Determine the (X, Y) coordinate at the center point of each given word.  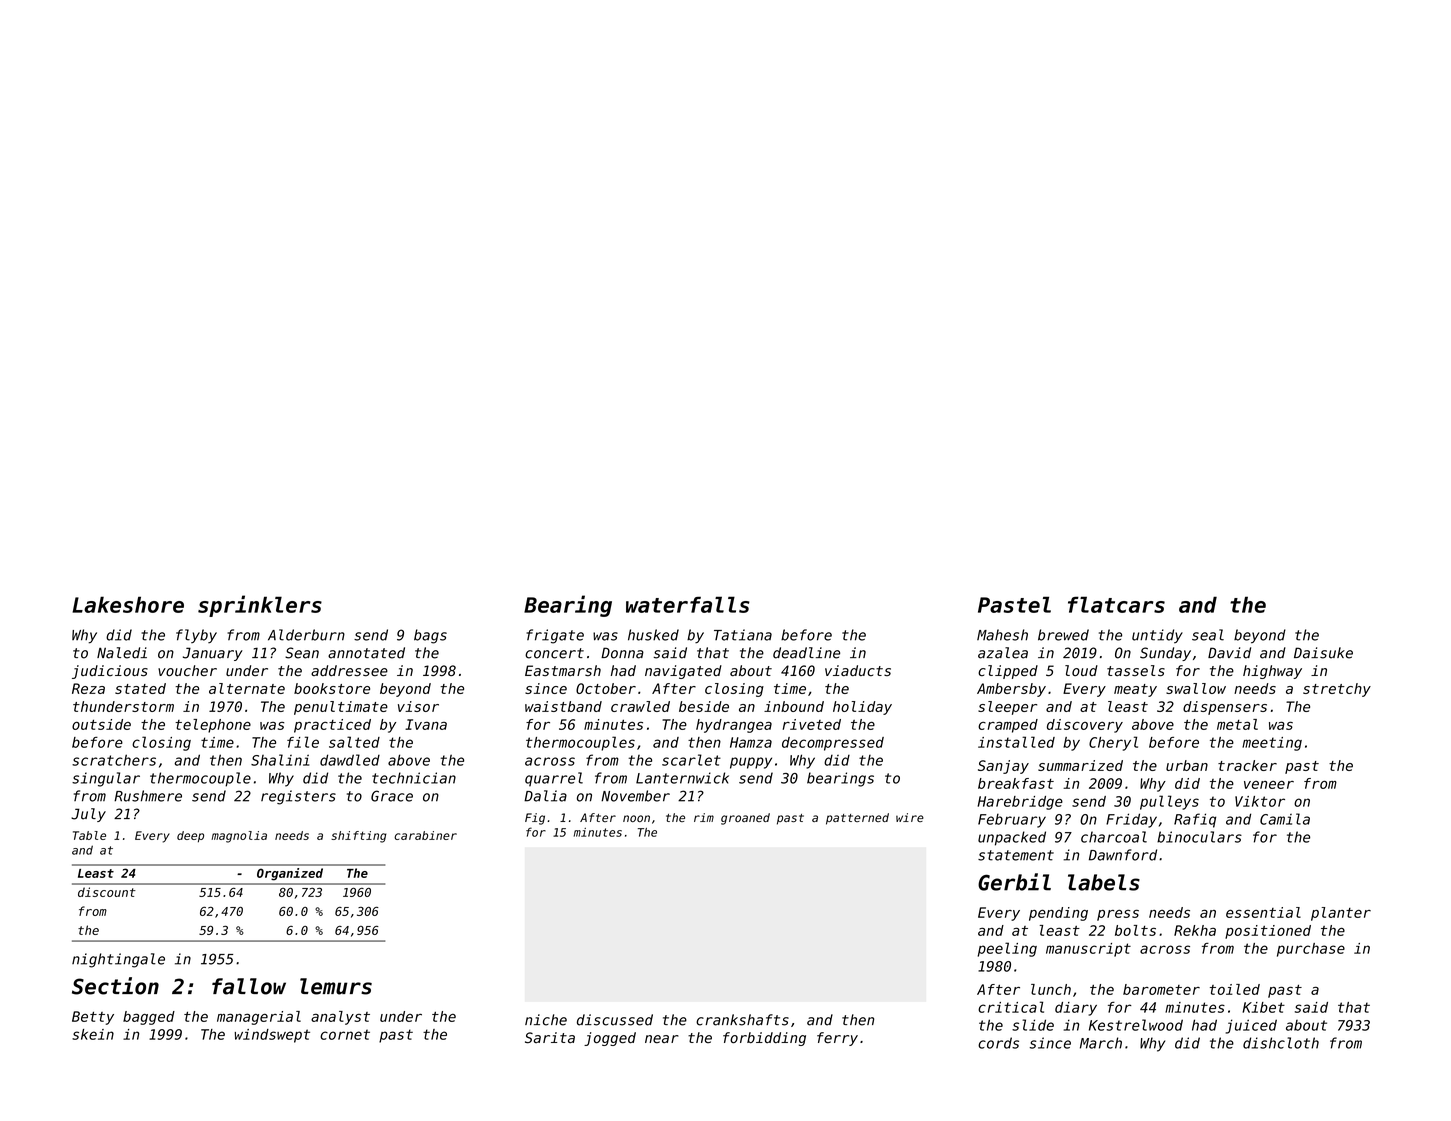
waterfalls (688, 604)
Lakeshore (128, 604)
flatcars (1116, 604)
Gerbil (1014, 882)
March (1101, 1043)
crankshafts (742, 1020)
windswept (272, 1036)
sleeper (1007, 708)
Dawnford (1123, 855)
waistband (563, 706)
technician (414, 778)
